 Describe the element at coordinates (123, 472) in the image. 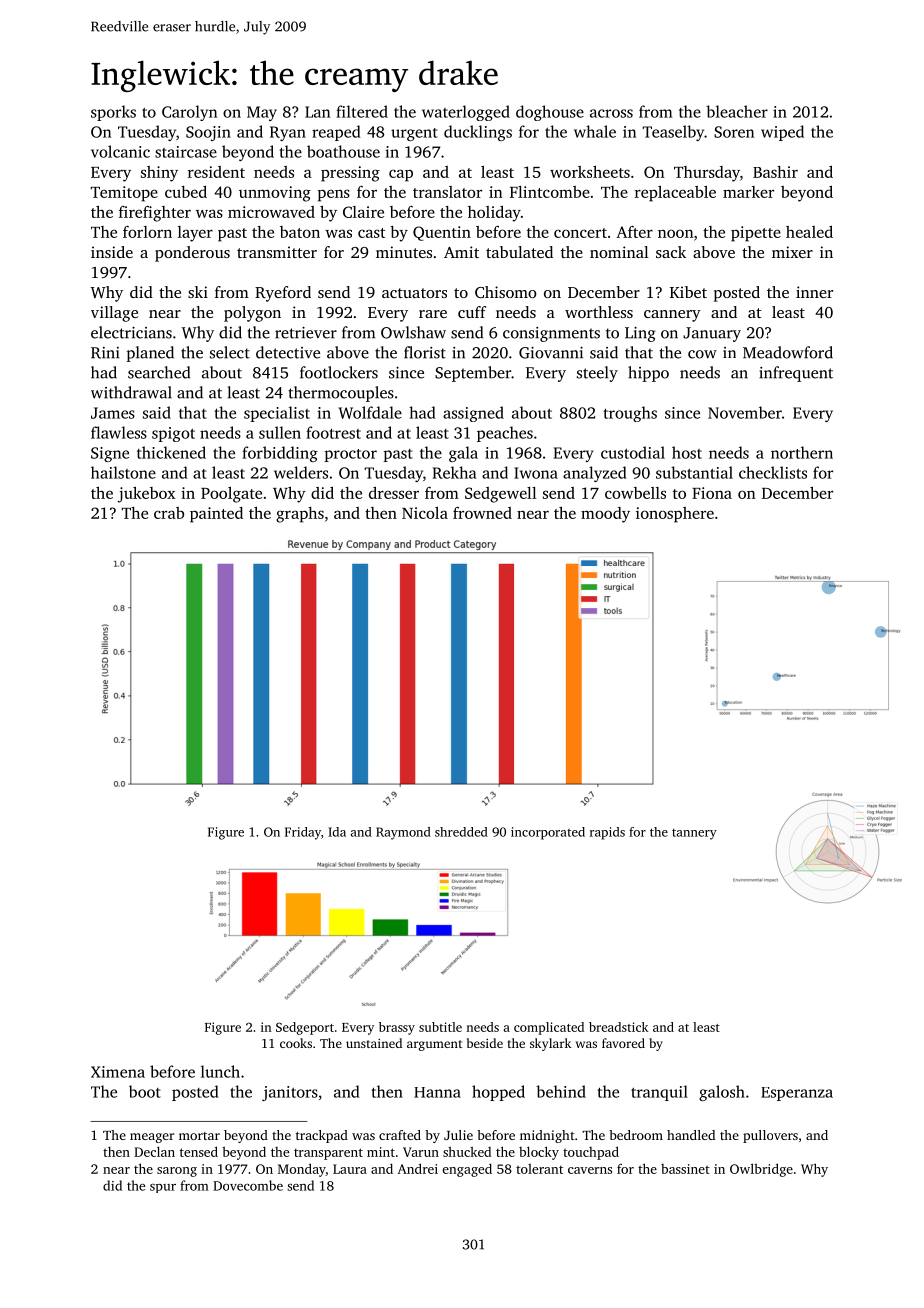

I see `hailstone` at that location.
